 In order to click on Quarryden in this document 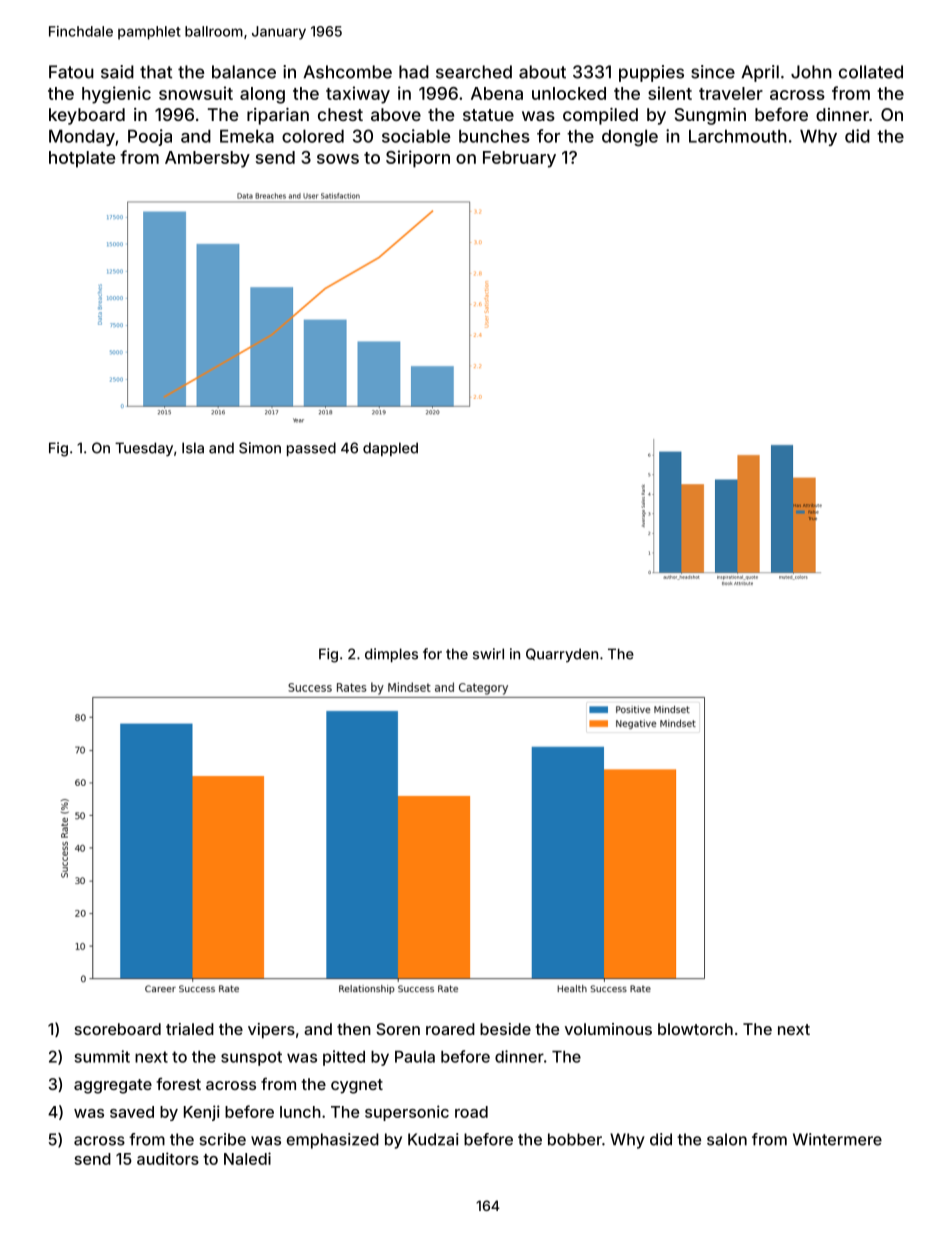, I will do `click(562, 655)`.
